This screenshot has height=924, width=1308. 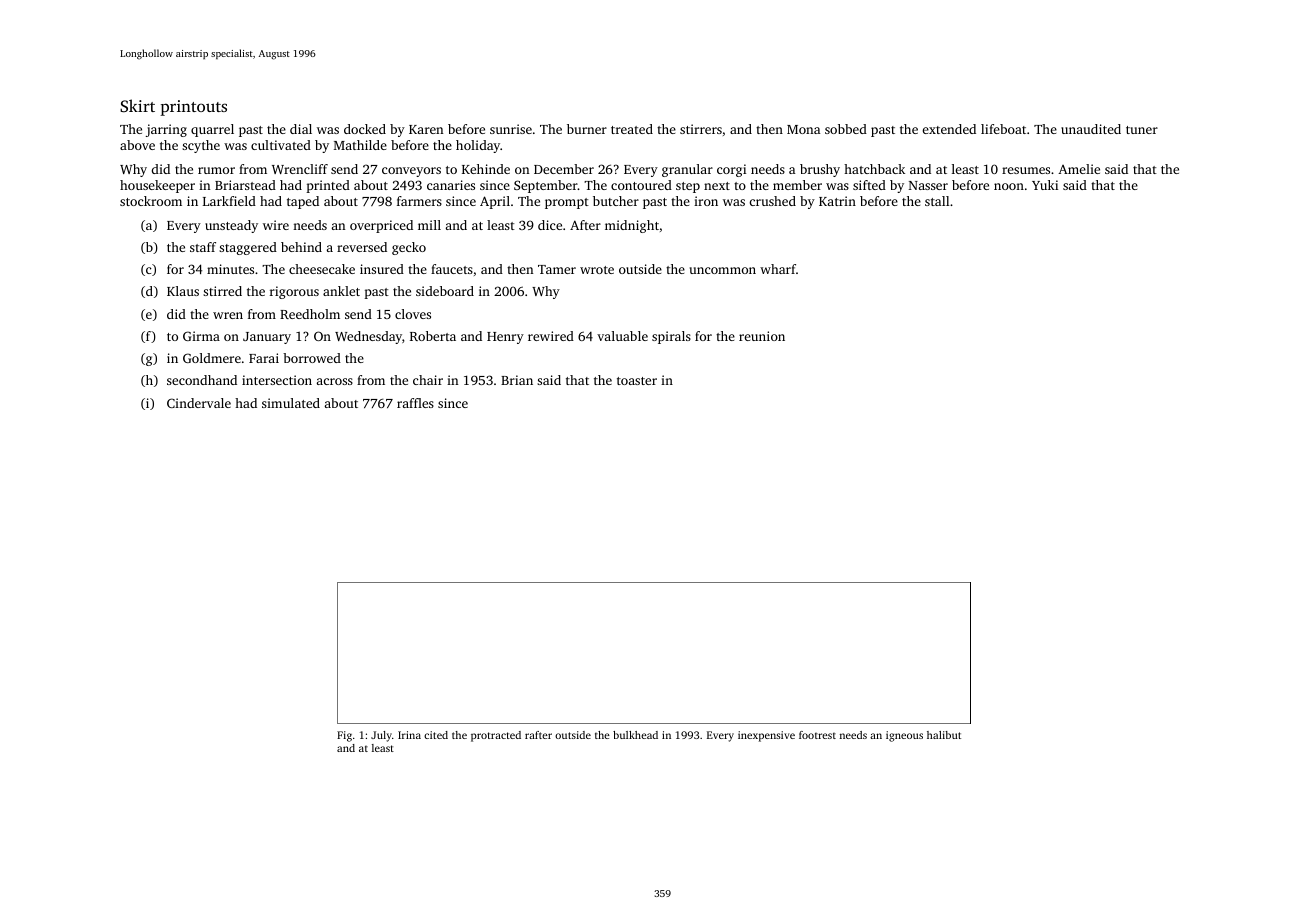 What do you see at coordinates (944, 735) in the screenshot?
I see `halibut` at bounding box center [944, 735].
